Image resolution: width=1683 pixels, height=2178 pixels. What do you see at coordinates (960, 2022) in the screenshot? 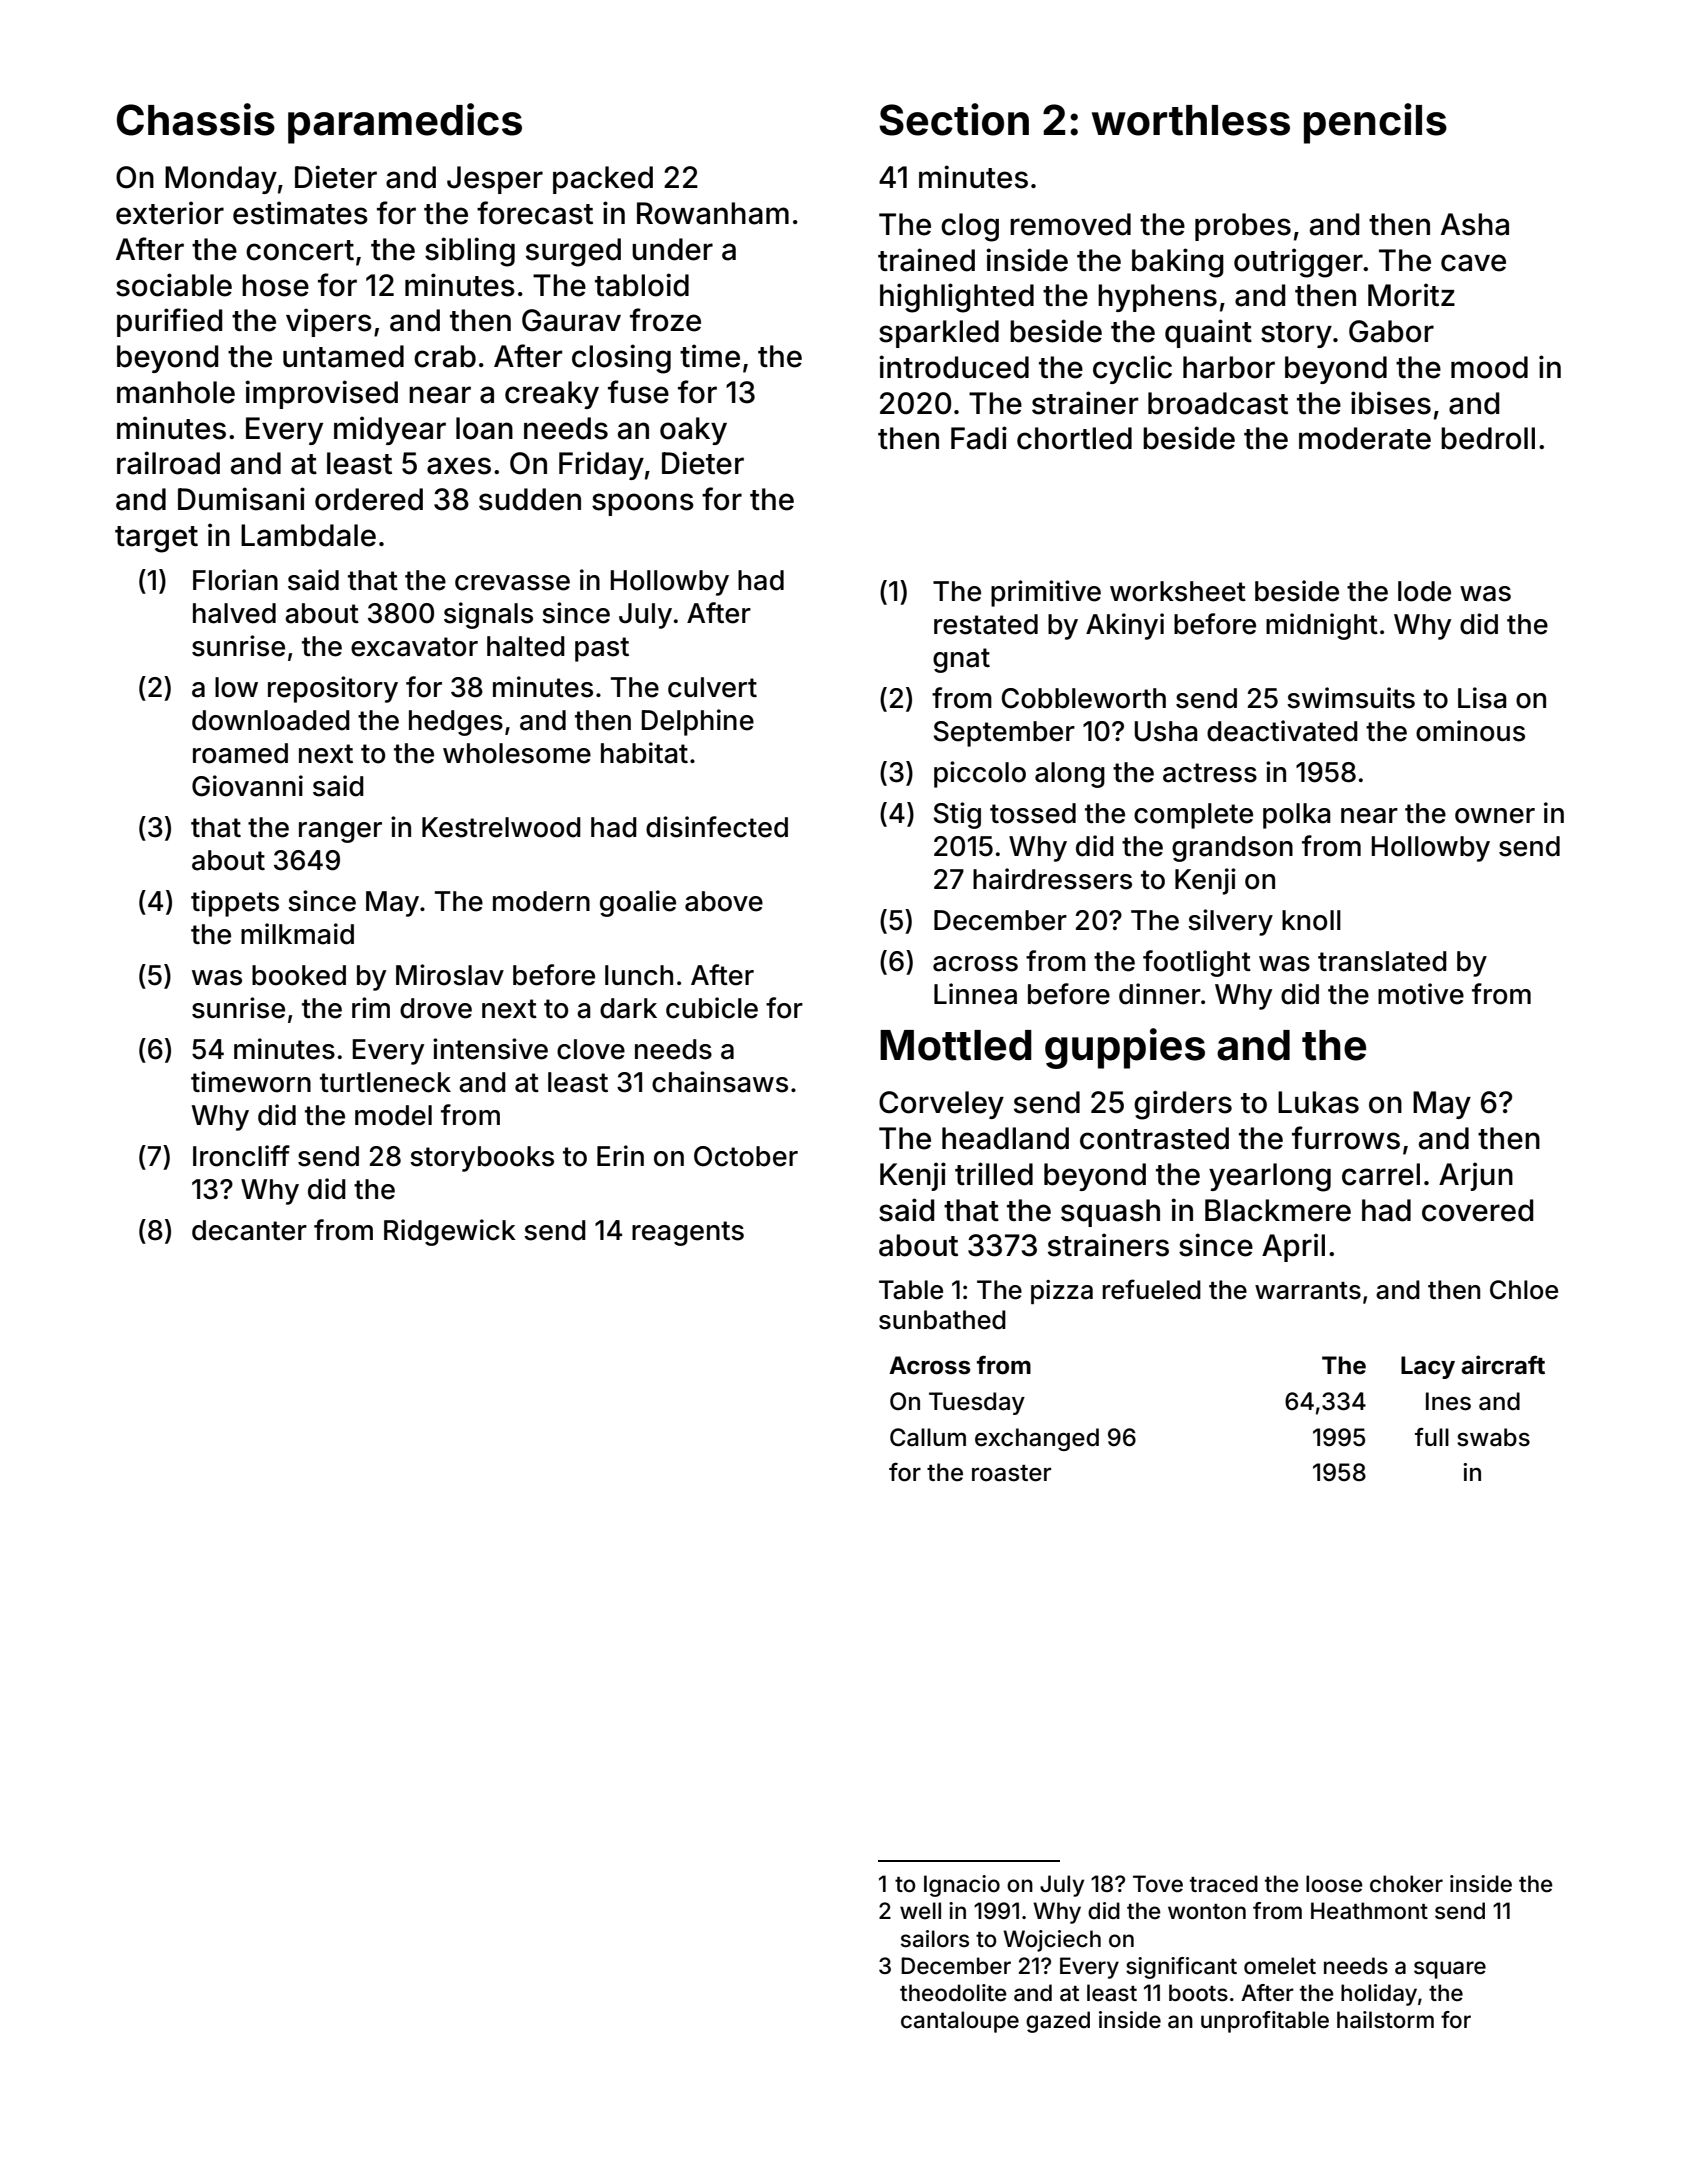
I see `cantaloupe` at bounding box center [960, 2022].
